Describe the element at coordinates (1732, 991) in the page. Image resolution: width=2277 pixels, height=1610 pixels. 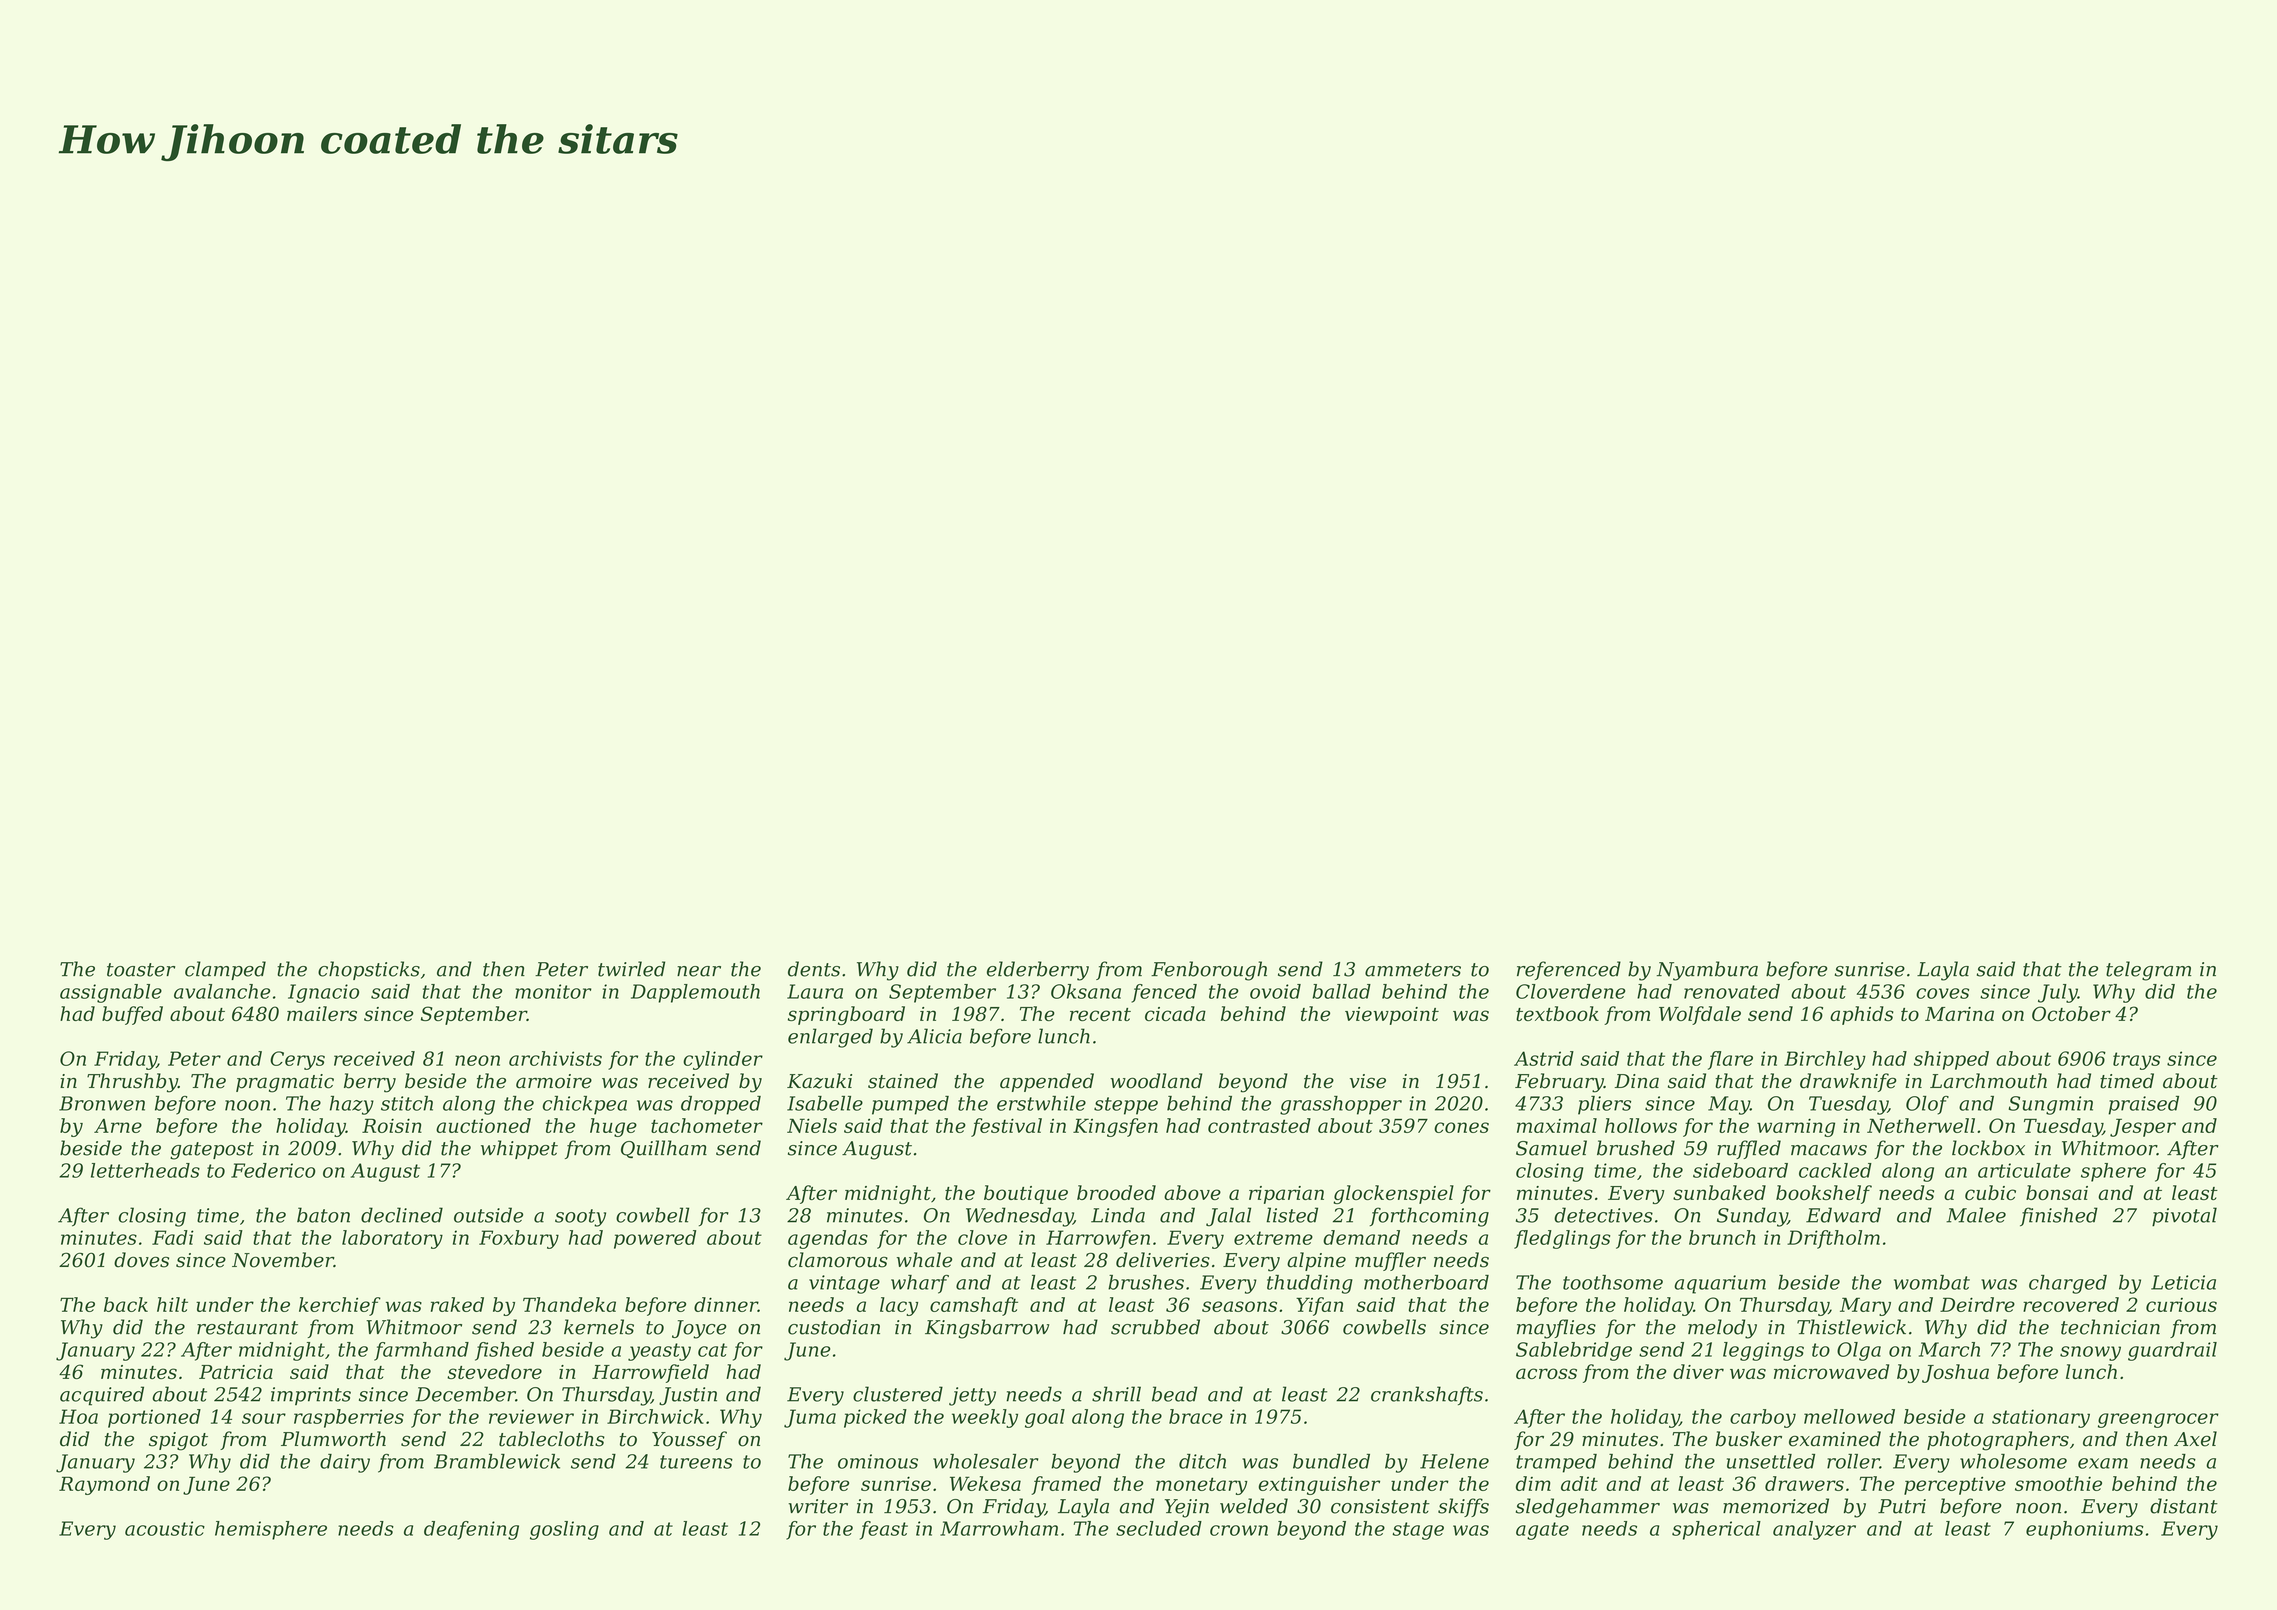
I see `renovated` at that location.
